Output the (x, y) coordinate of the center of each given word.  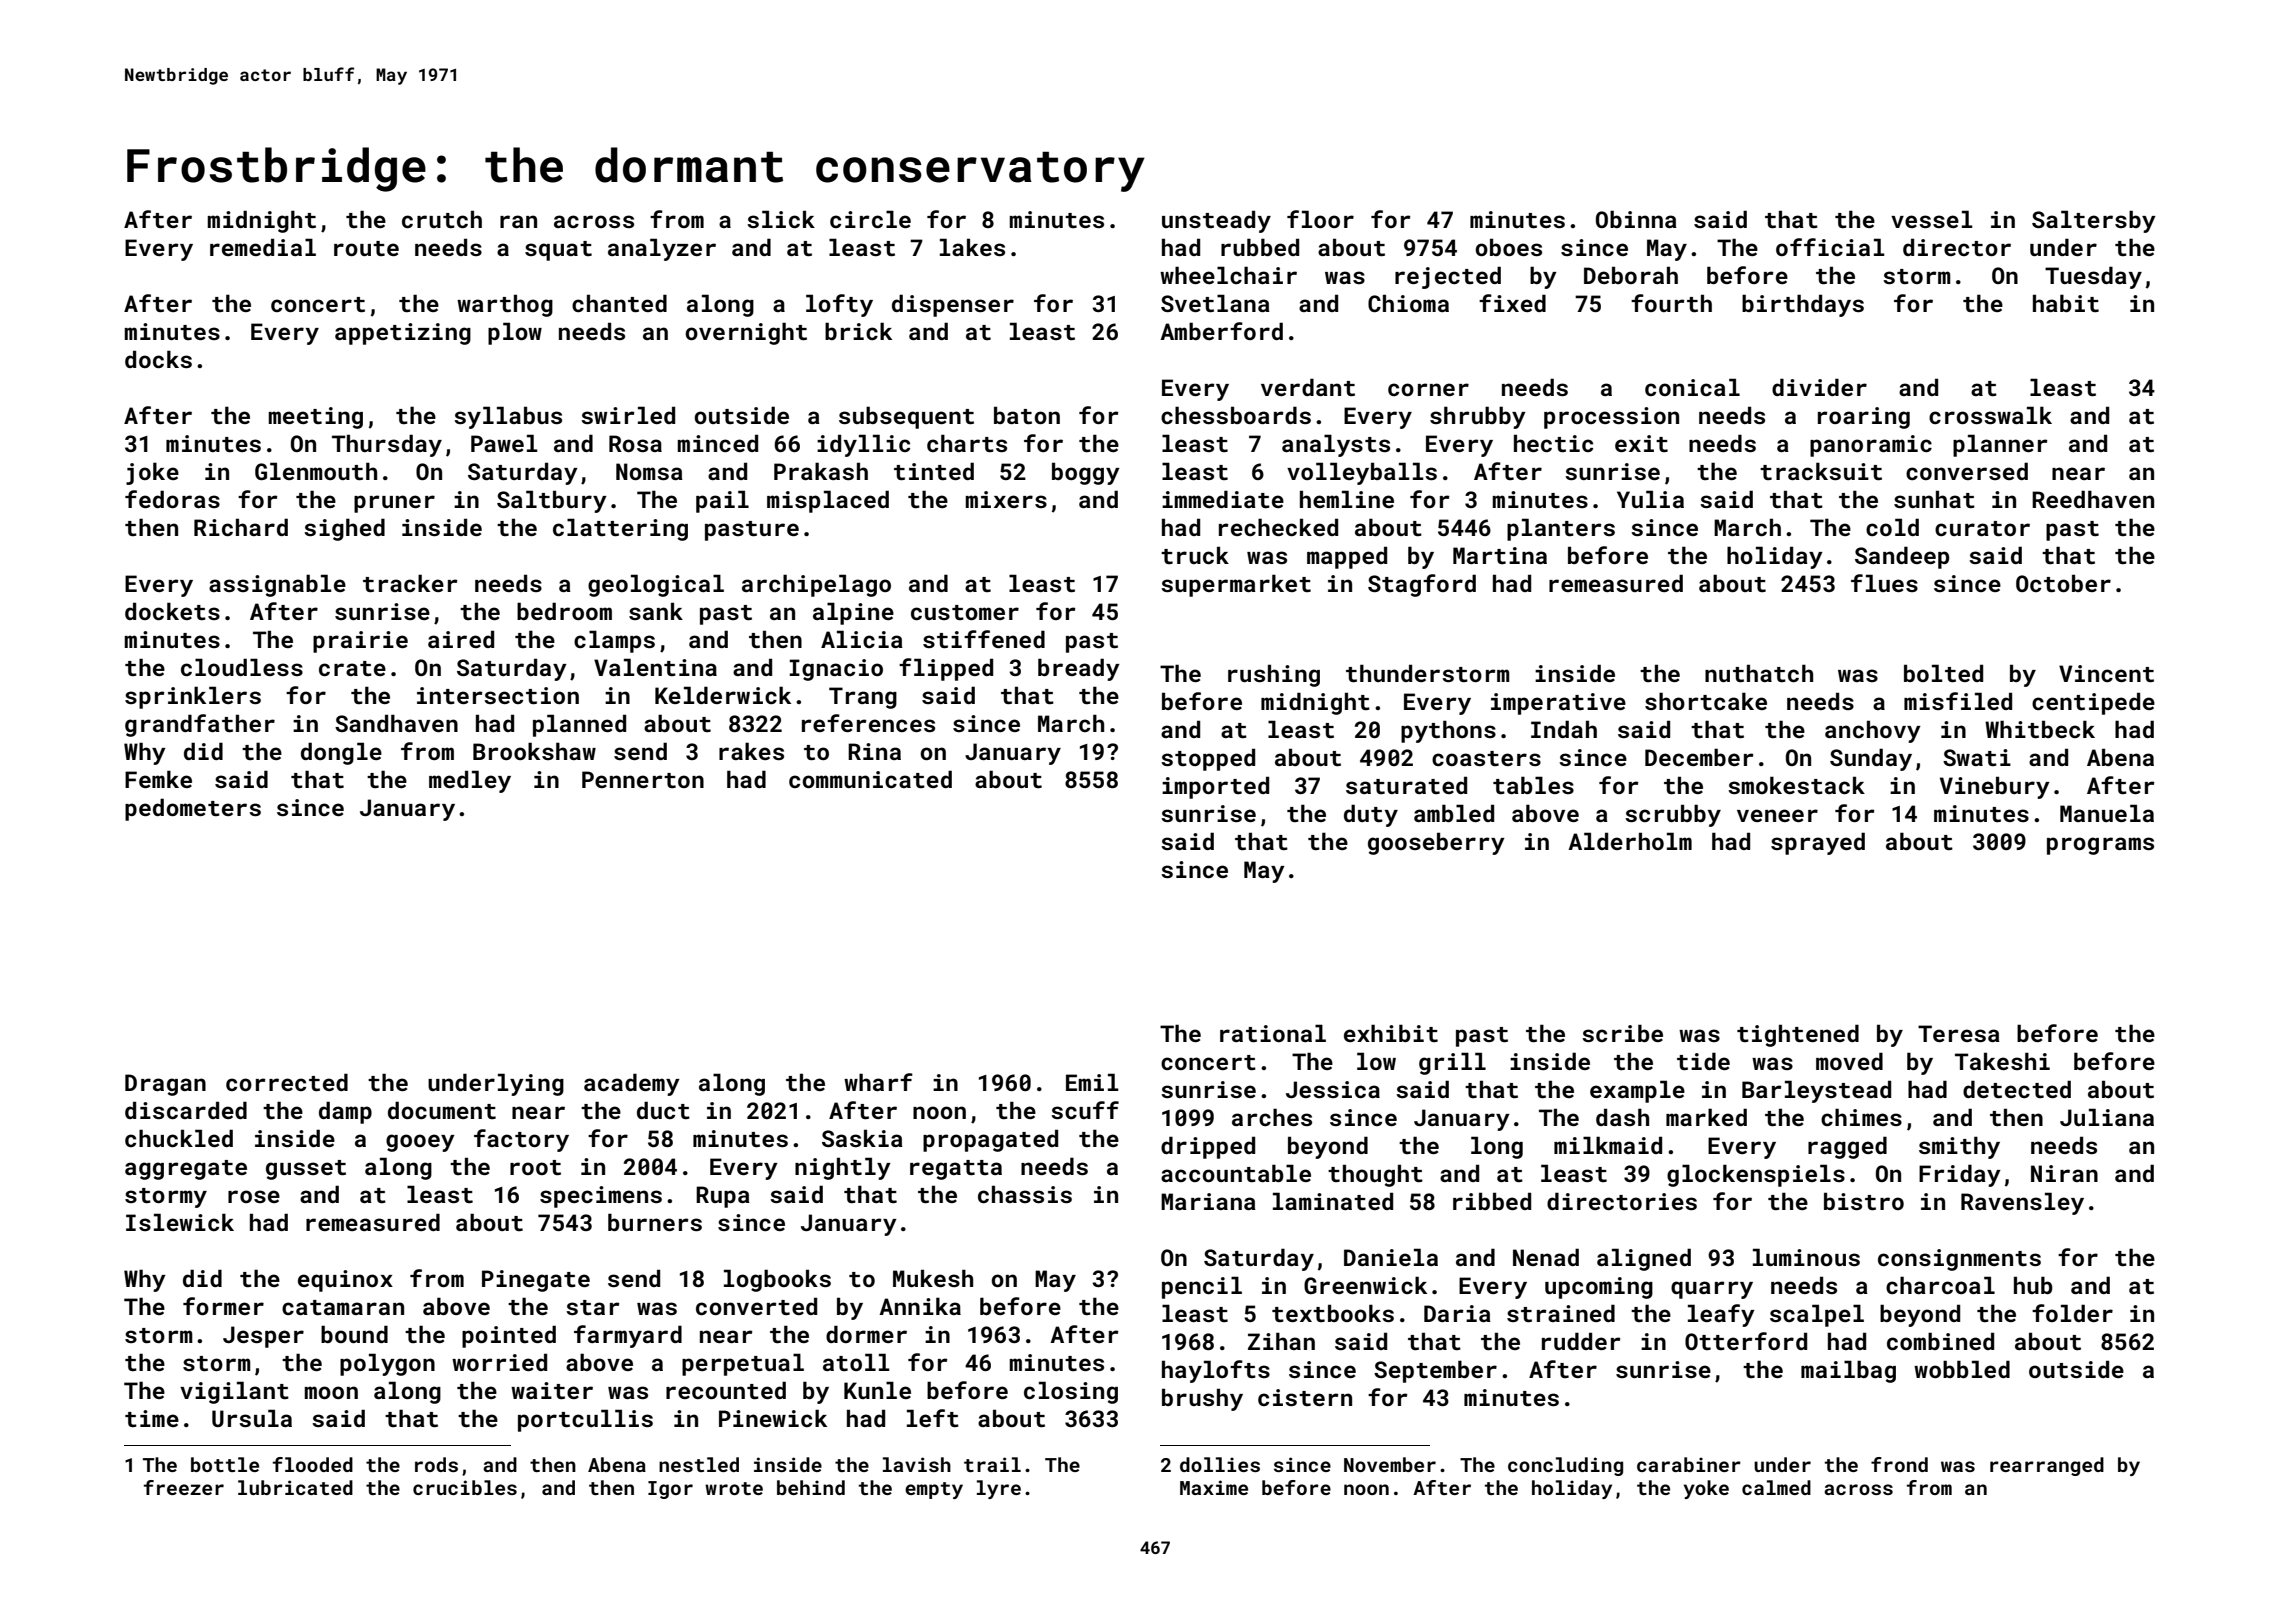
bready (1079, 669)
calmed (1776, 1487)
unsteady (1216, 221)
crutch (442, 219)
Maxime (1214, 1487)
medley (470, 781)
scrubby (1673, 815)
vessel (1932, 219)
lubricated (295, 1487)
